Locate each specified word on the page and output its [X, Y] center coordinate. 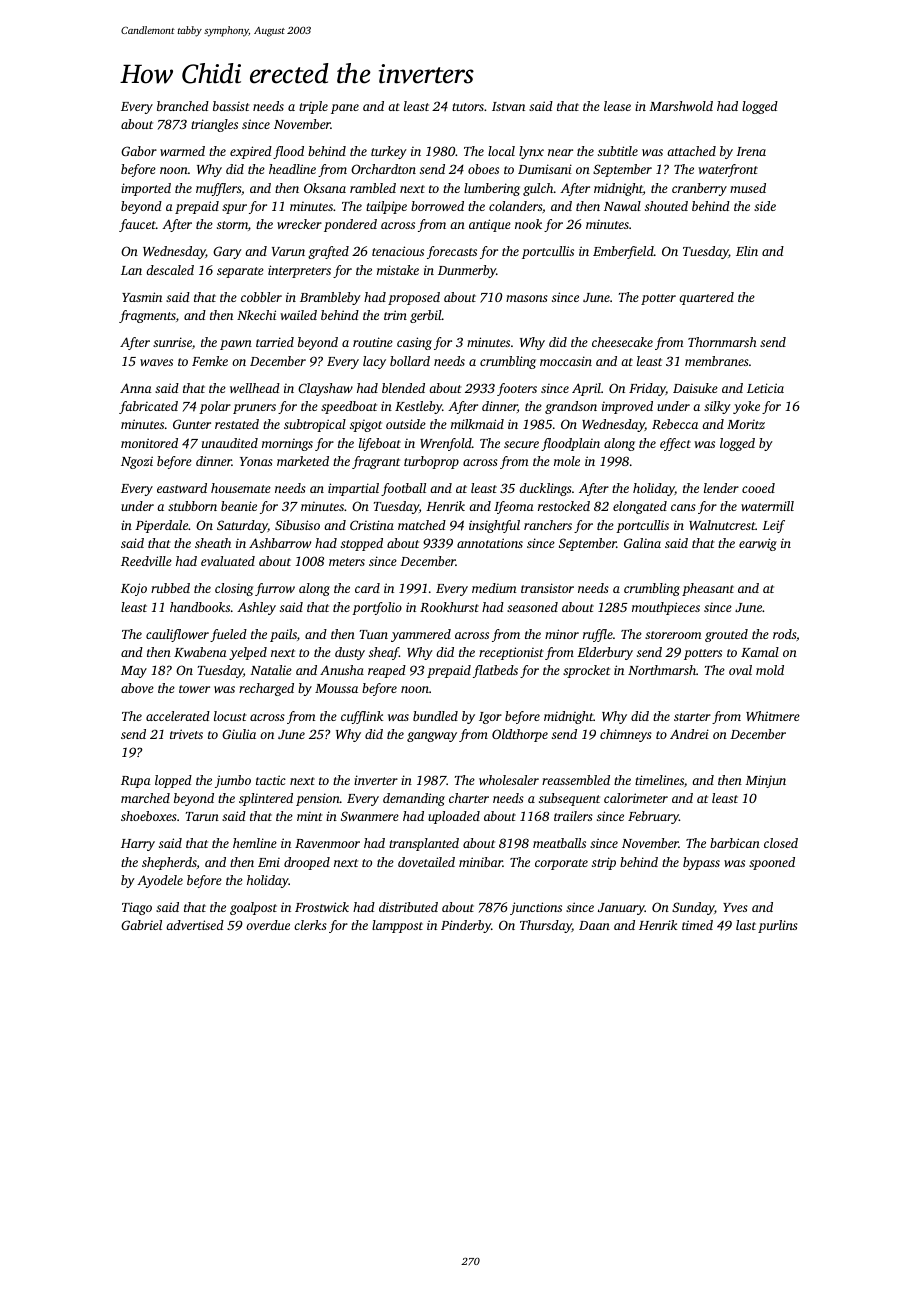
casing [414, 343]
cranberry [699, 189]
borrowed [437, 206]
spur [234, 209]
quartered [706, 298]
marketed [303, 461]
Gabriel [141, 925]
